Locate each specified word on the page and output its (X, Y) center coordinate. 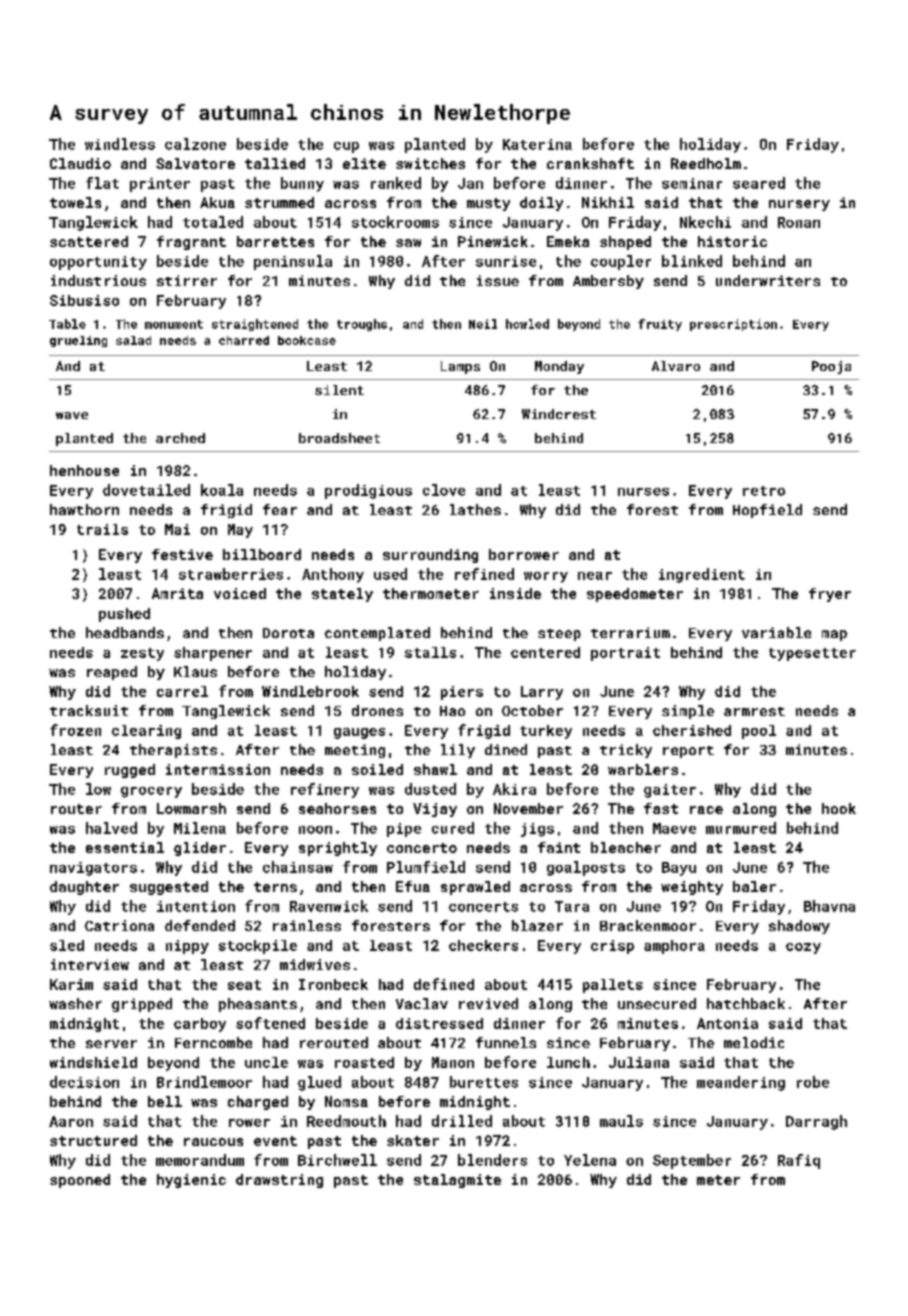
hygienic (191, 1181)
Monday (559, 367)
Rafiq (799, 1161)
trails (102, 529)
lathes (475, 509)
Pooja (831, 367)
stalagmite (457, 1181)
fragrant (191, 243)
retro (764, 491)
